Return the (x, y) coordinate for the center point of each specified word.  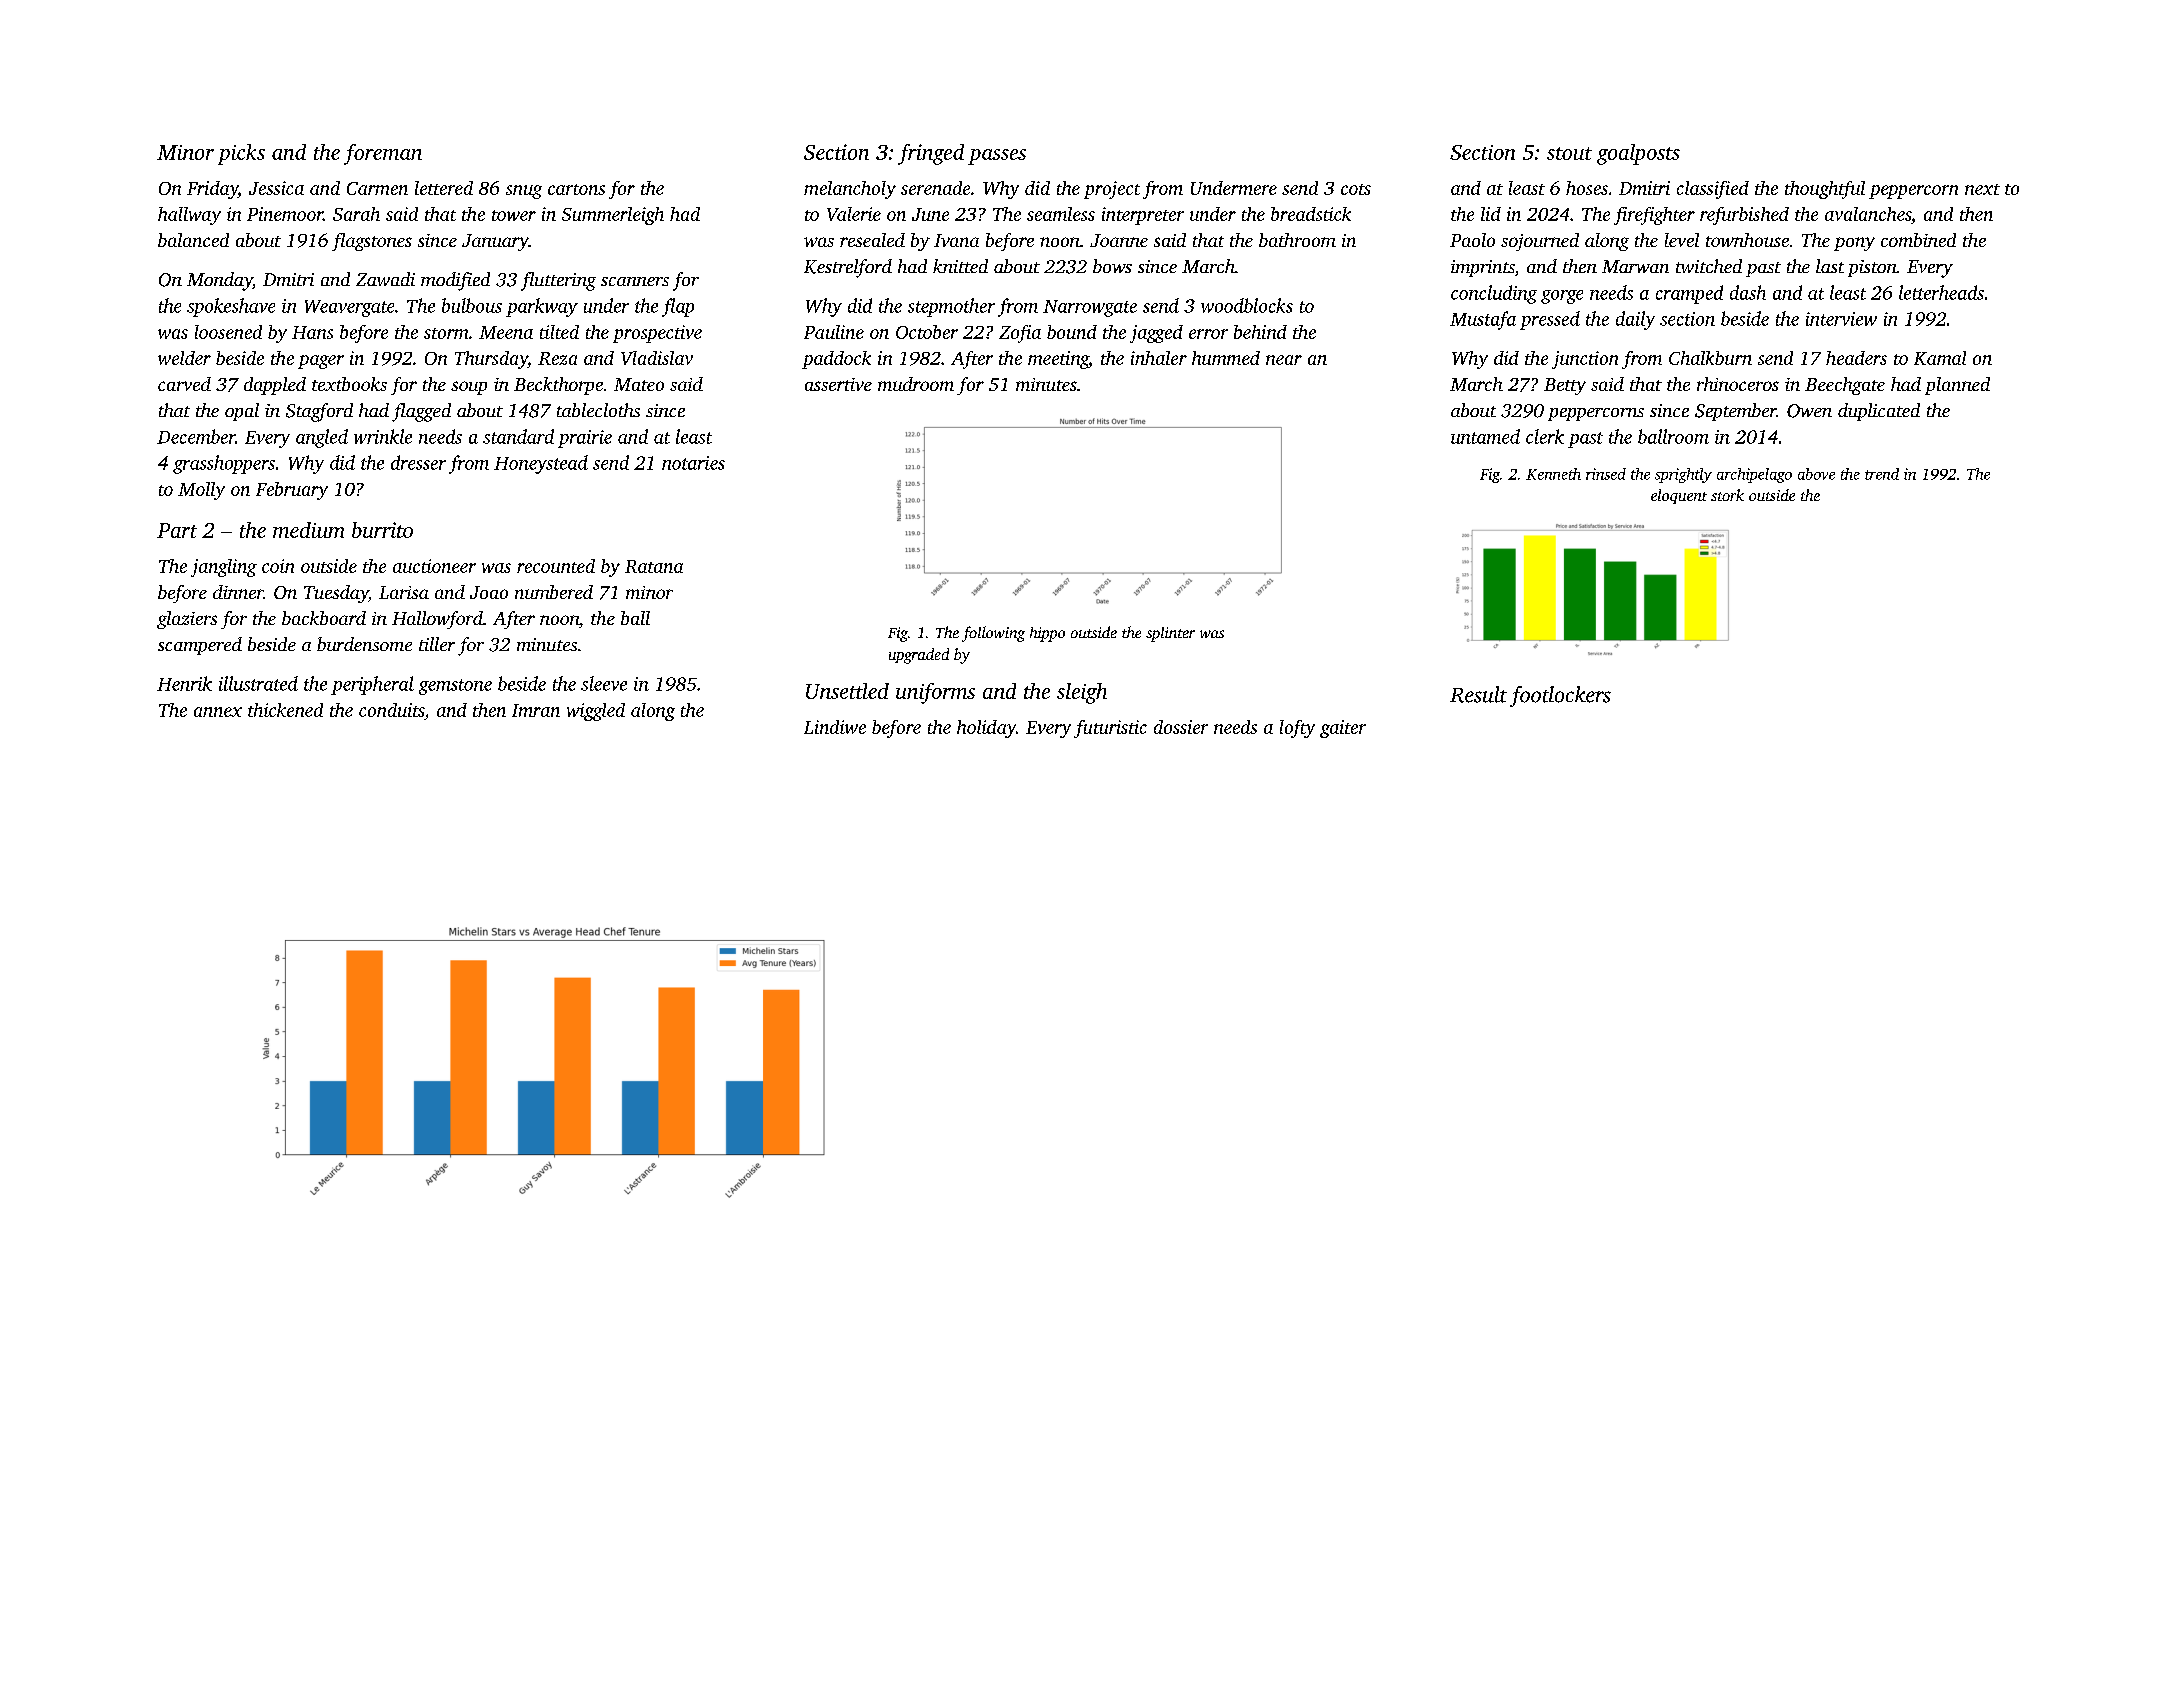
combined (1918, 240)
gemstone (455, 687)
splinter (1170, 634)
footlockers (1560, 696)
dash (1748, 292)
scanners (635, 281)
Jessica (276, 188)
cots (1356, 189)
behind (1260, 332)
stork (1727, 495)
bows (1112, 266)
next (1982, 189)
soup (469, 388)
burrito (382, 530)
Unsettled (847, 691)
